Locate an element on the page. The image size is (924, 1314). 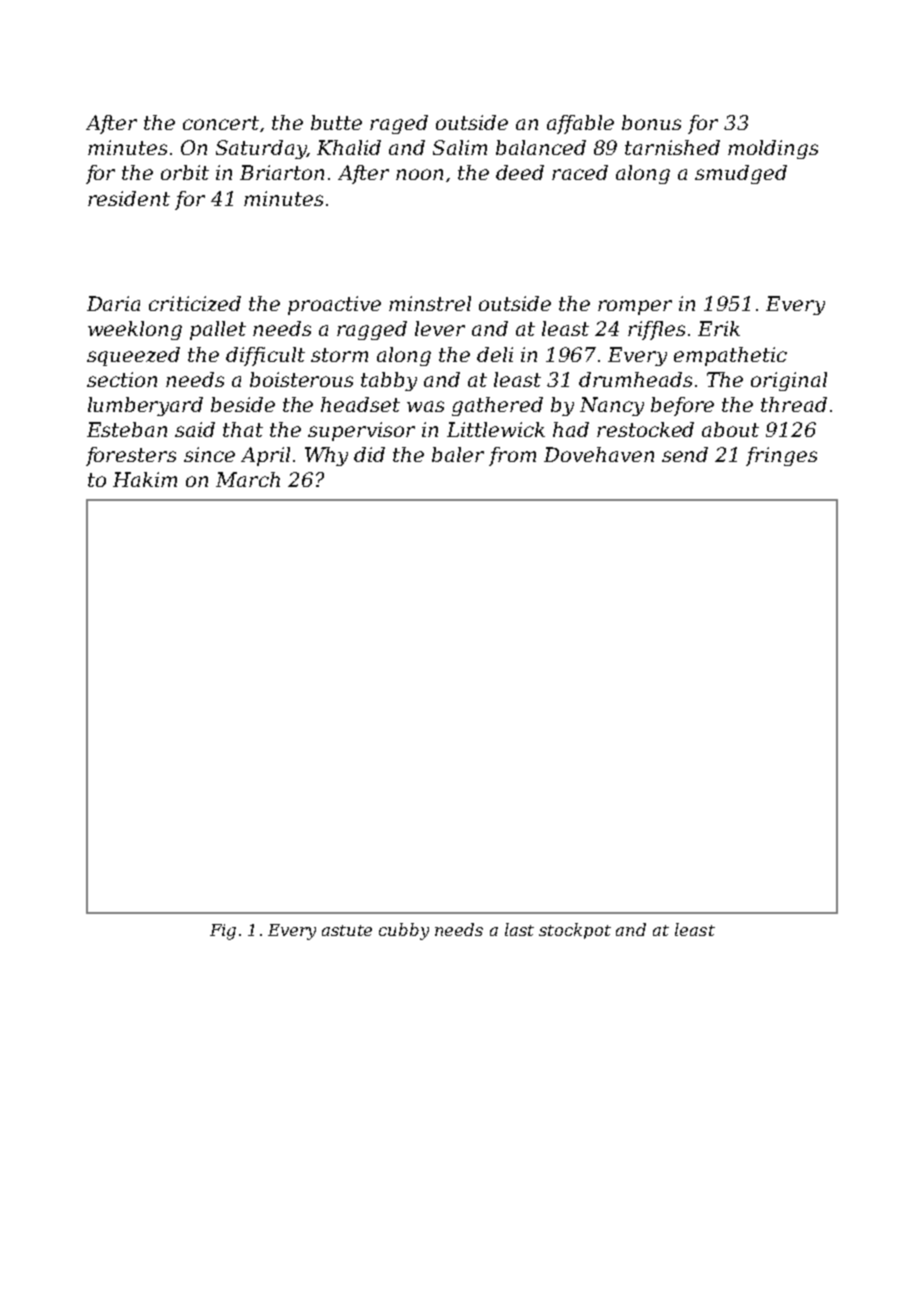
Fig is located at coordinates (223, 932).
